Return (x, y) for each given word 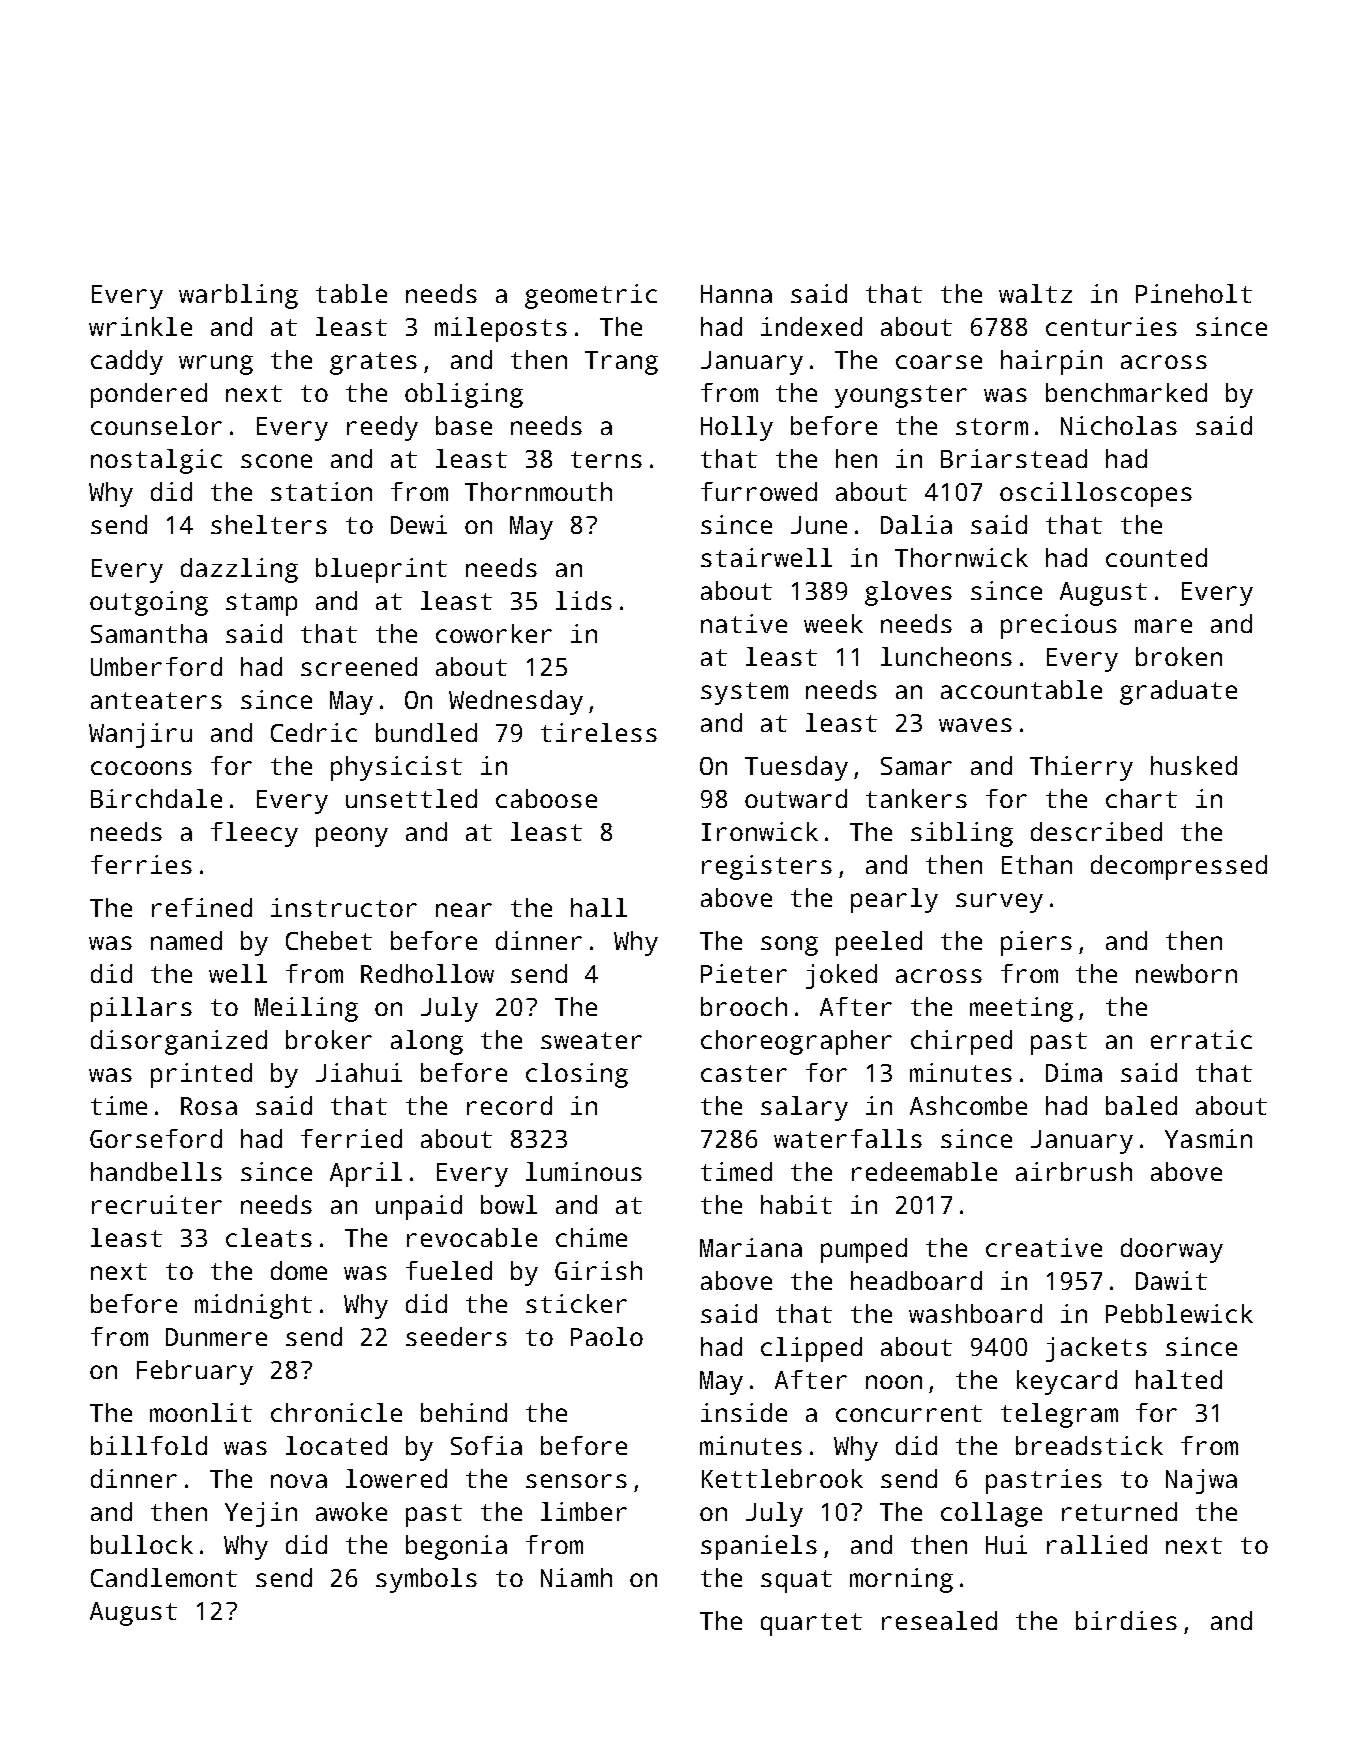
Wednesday (516, 702)
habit (796, 1204)
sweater (591, 1040)
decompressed (1179, 867)
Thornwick (961, 557)
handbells (156, 1171)
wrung (216, 365)
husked (1194, 765)
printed (201, 1075)
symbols (426, 1580)
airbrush (1074, 1171)
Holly (737, 428)
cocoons (141, 768)
